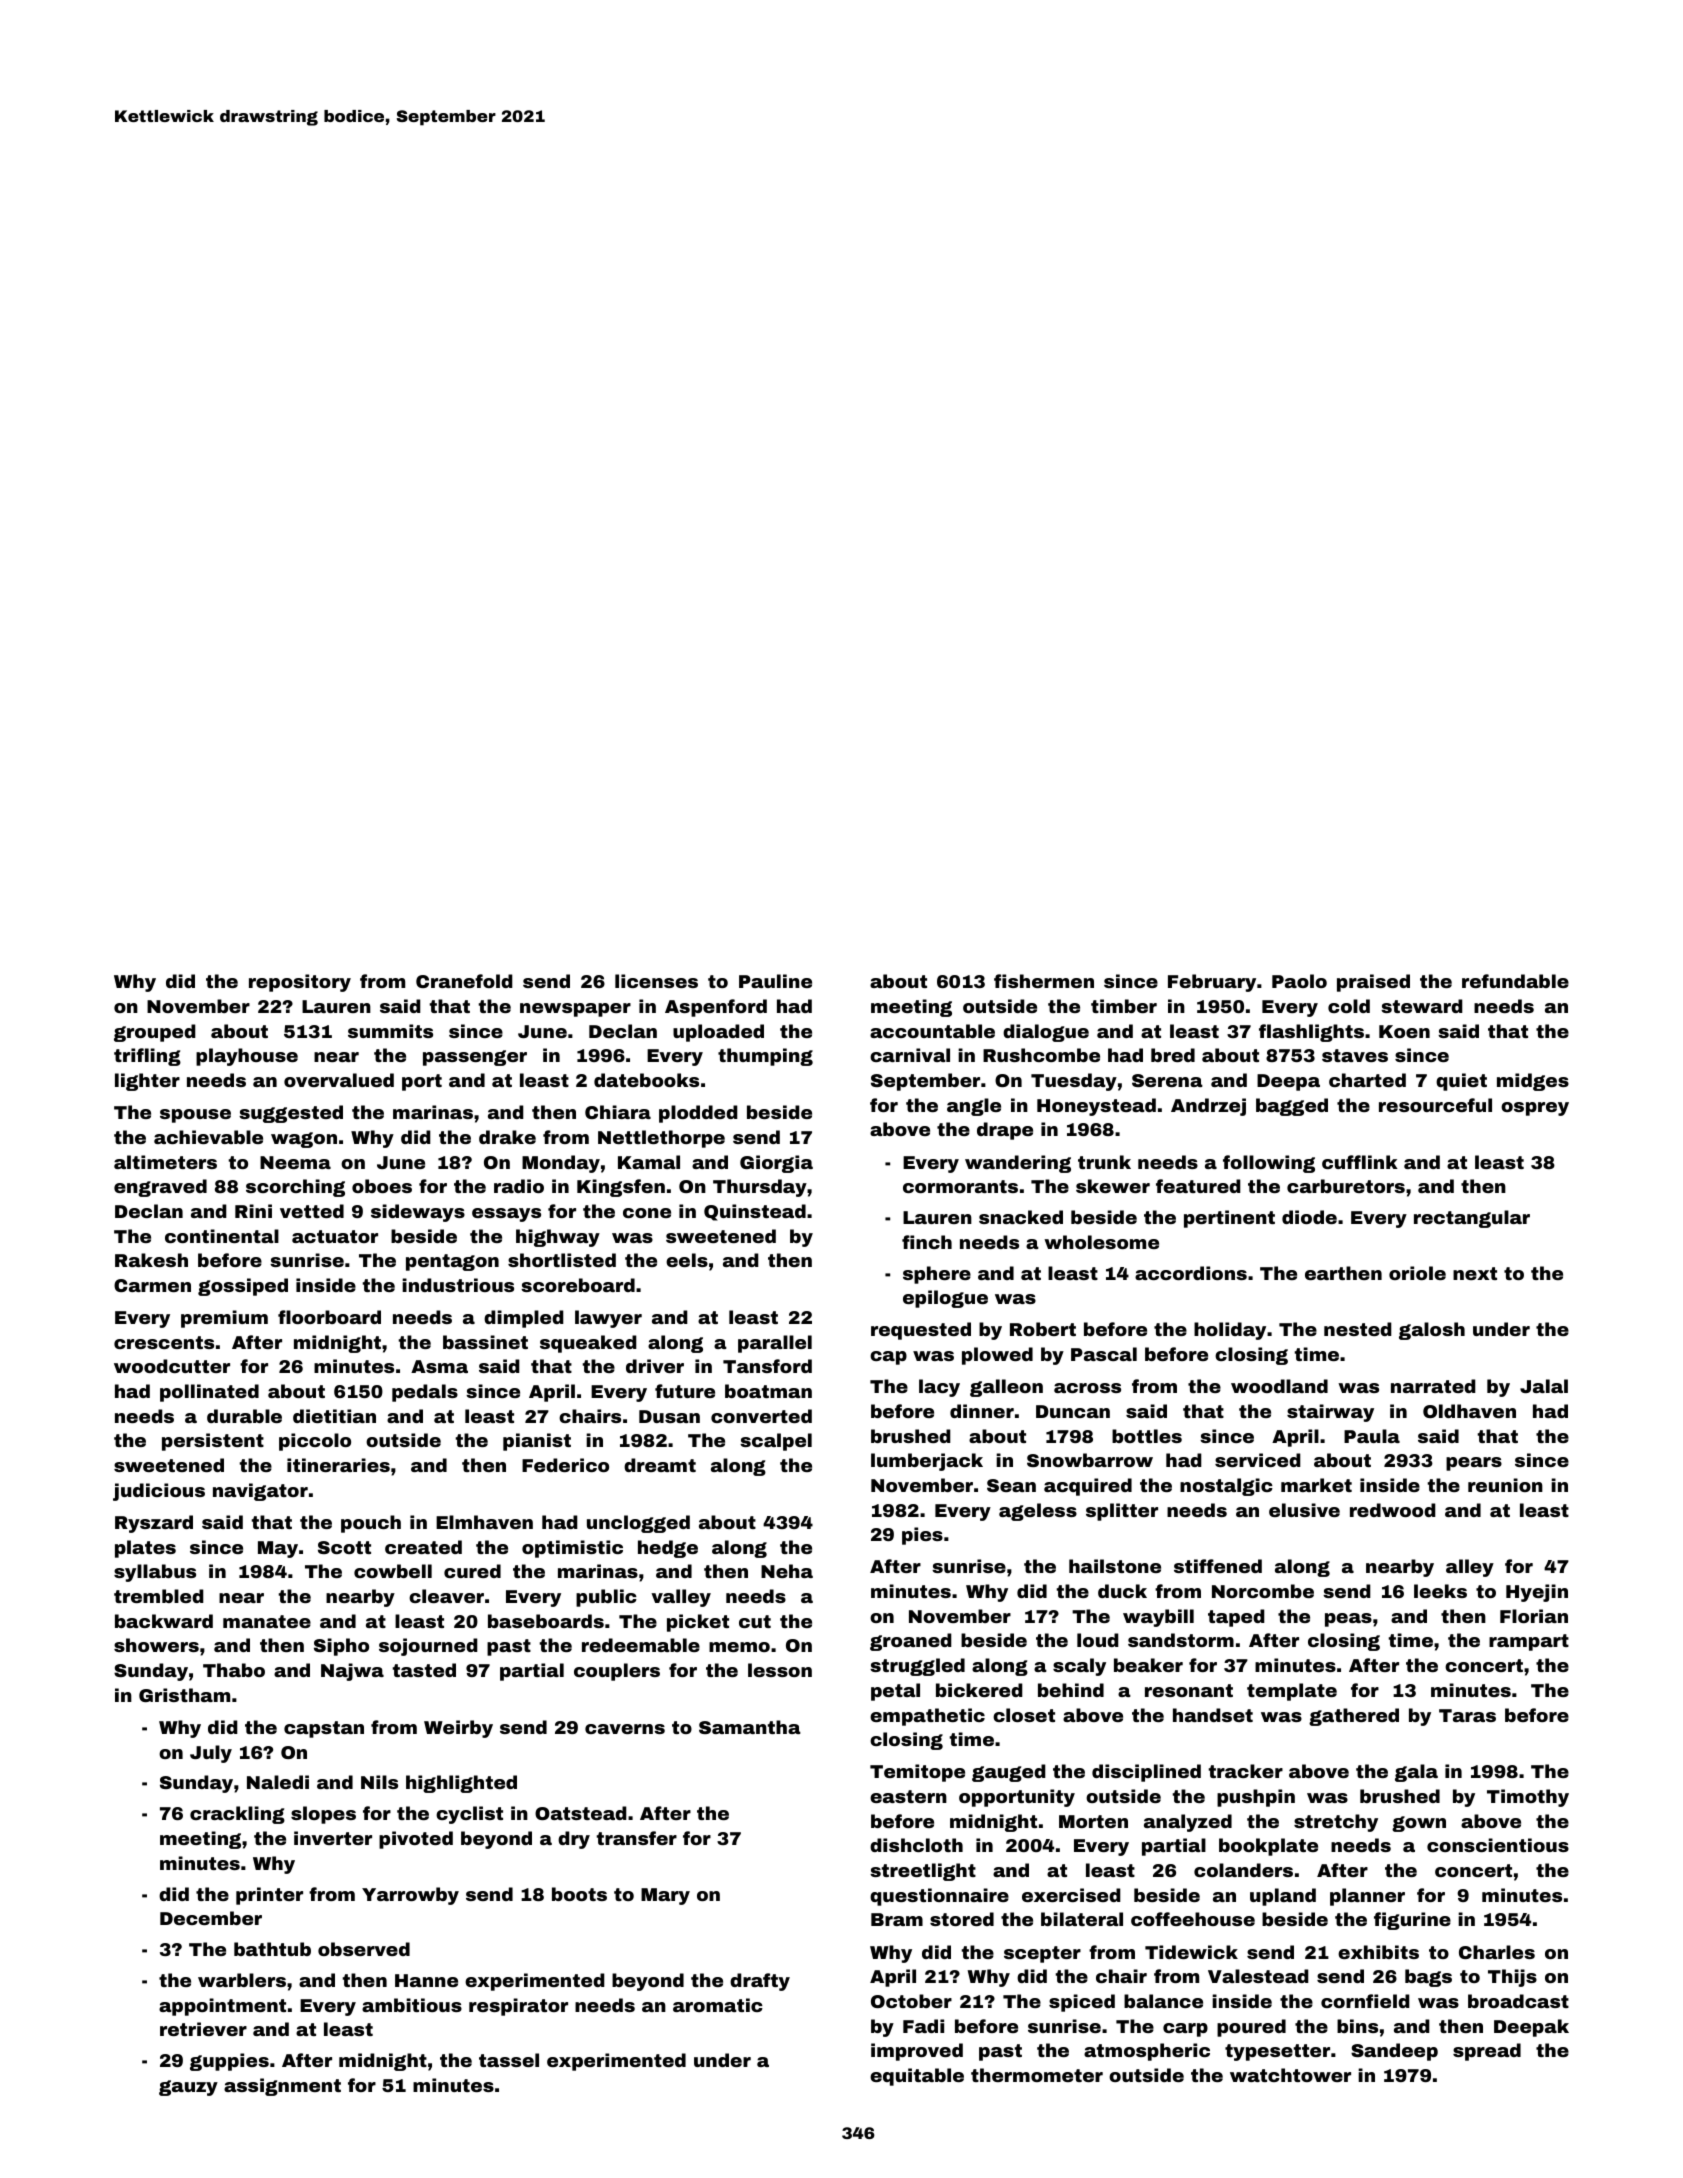  Describe the element at coordinates (916, 1845) in the screenshot. I see `dishcloth` at that location.
